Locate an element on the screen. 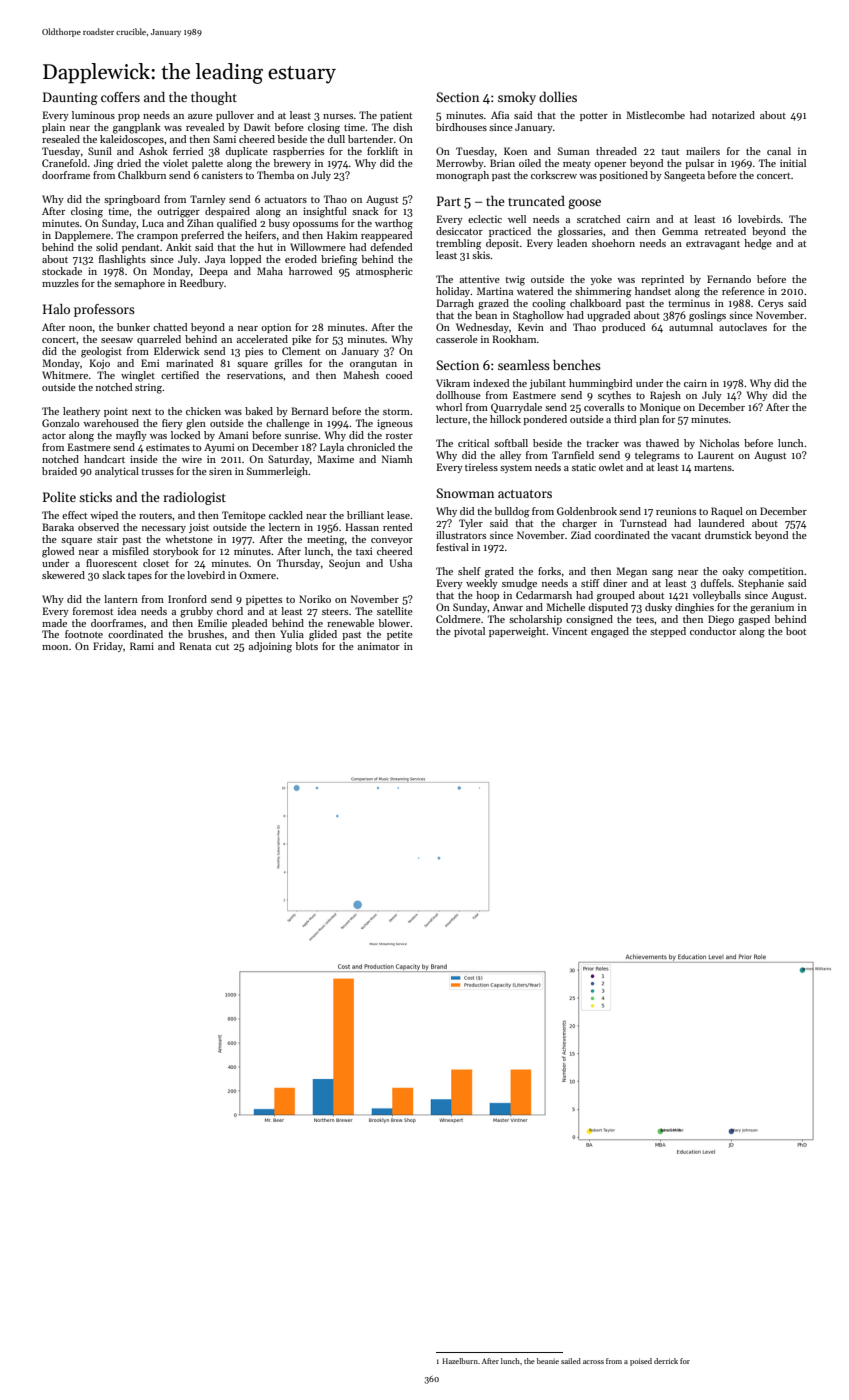 The width and height of the screenshot is (849, 1400). Hazelburn is located at coordinates (460, 1361).
